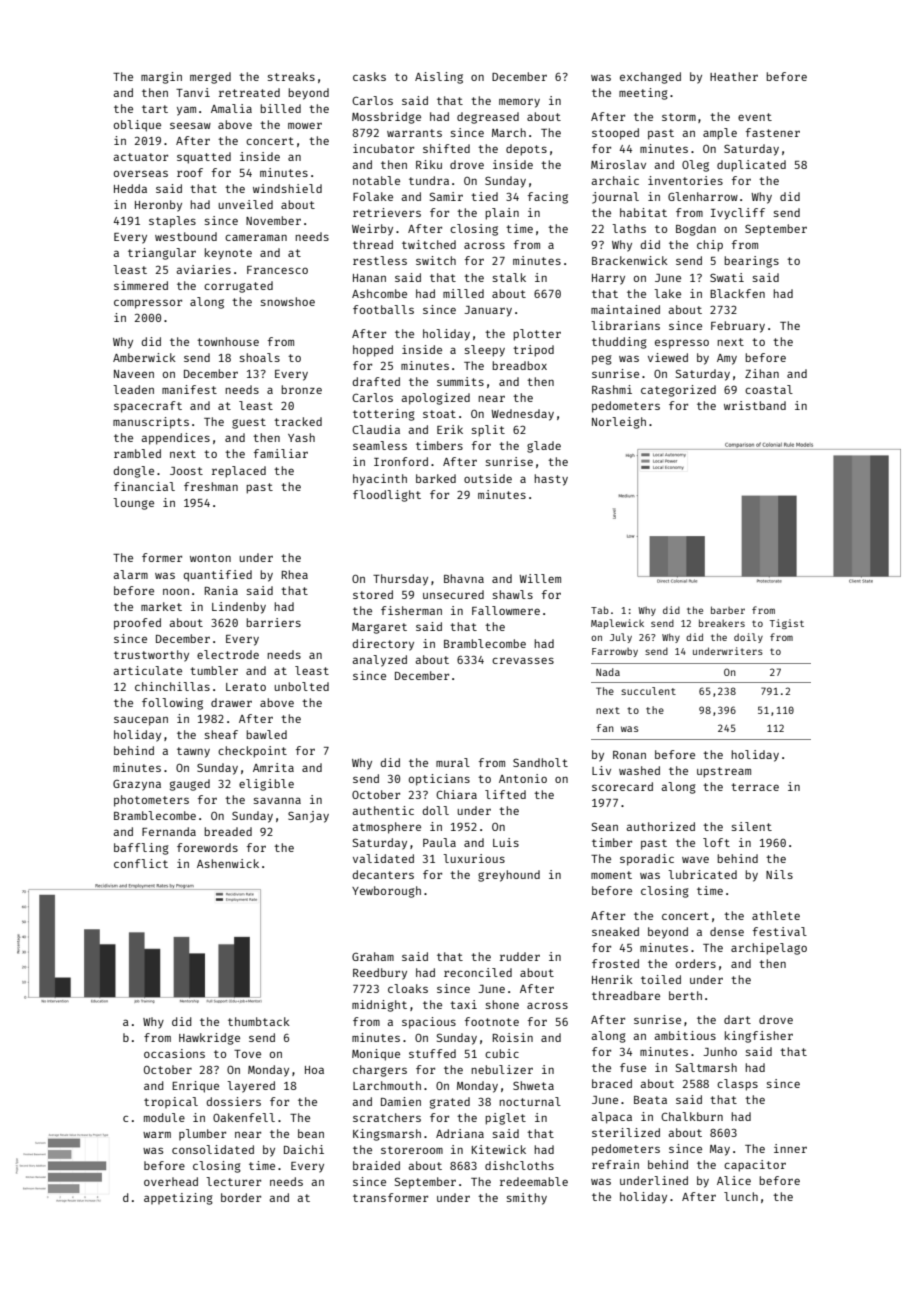 Image resolution: width=924 pixels, height=1308 pixels. I want to click on windshield, so click(287, 188).
